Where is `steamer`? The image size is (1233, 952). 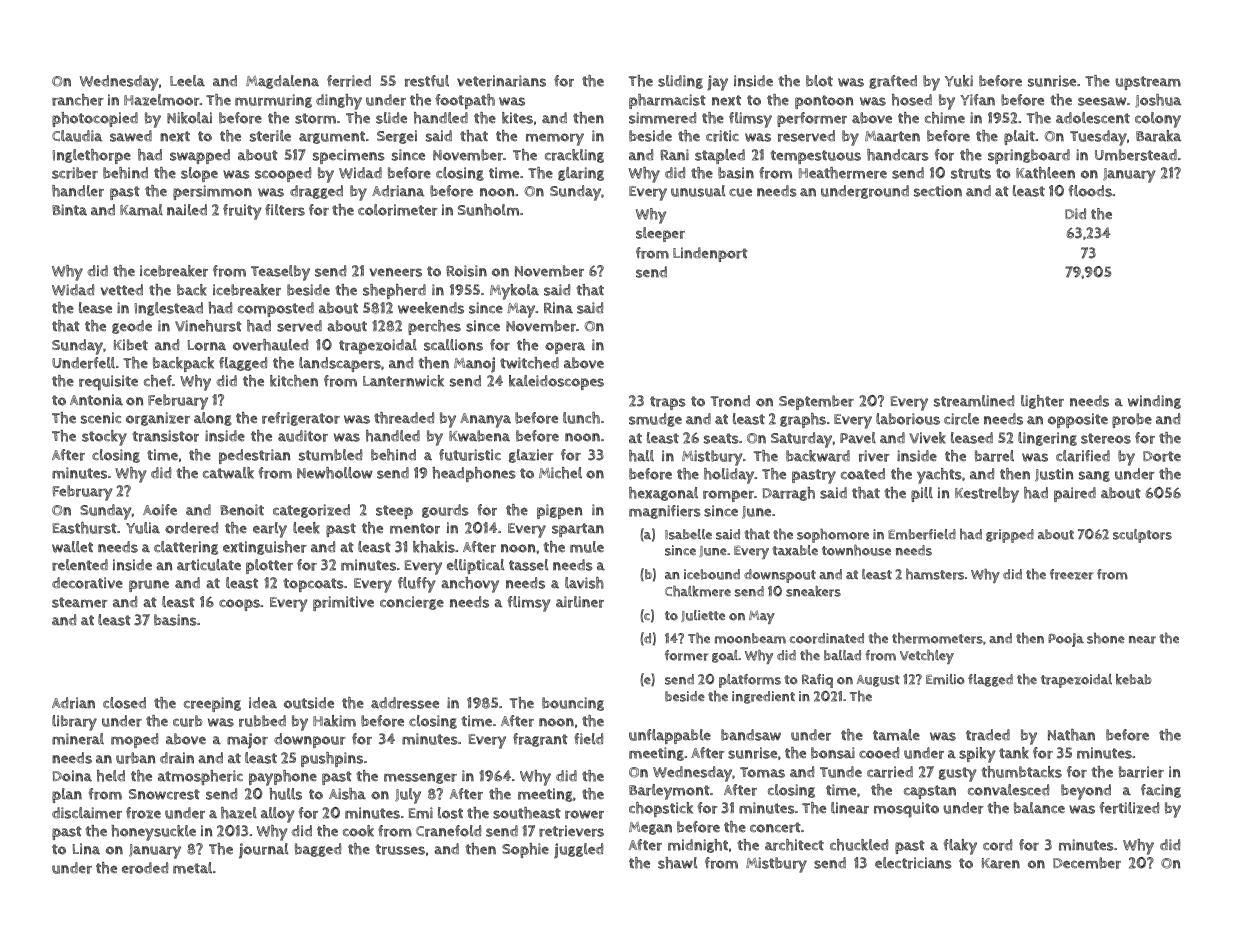 steamer is located at coordinates (80, 602).
